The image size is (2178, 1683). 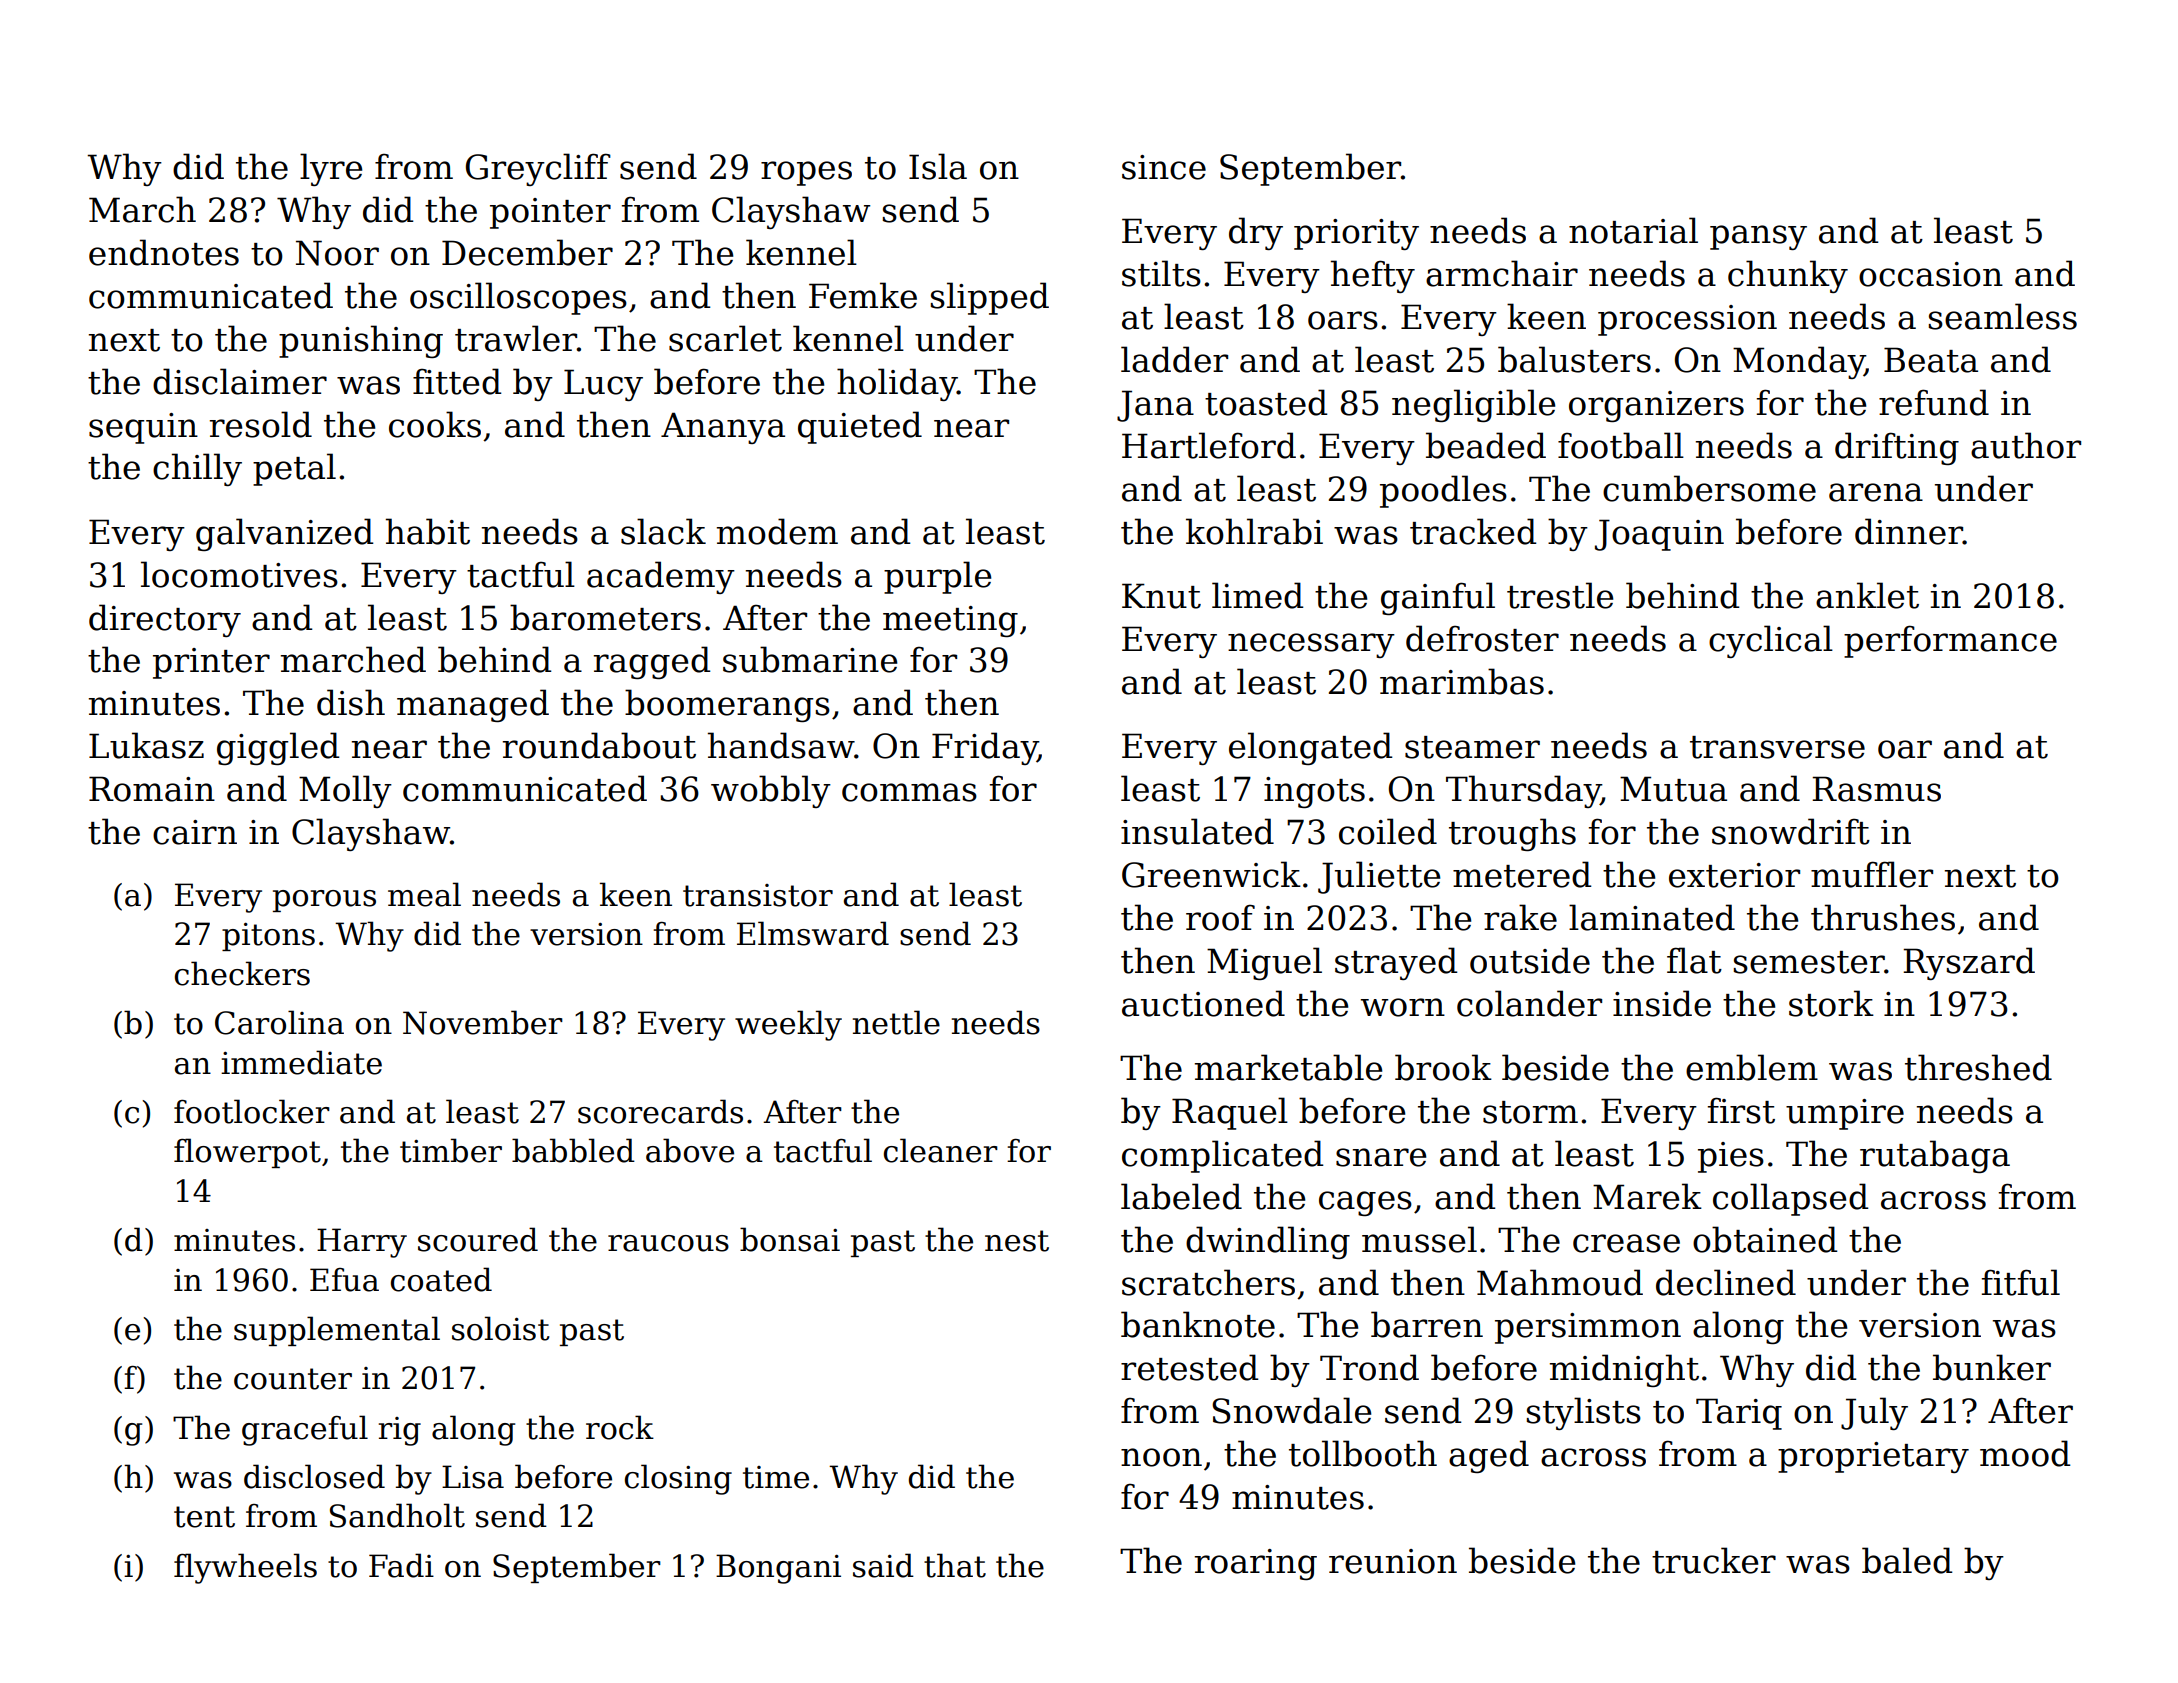 I want to click on graceful, so click(x=305, y=1430).
